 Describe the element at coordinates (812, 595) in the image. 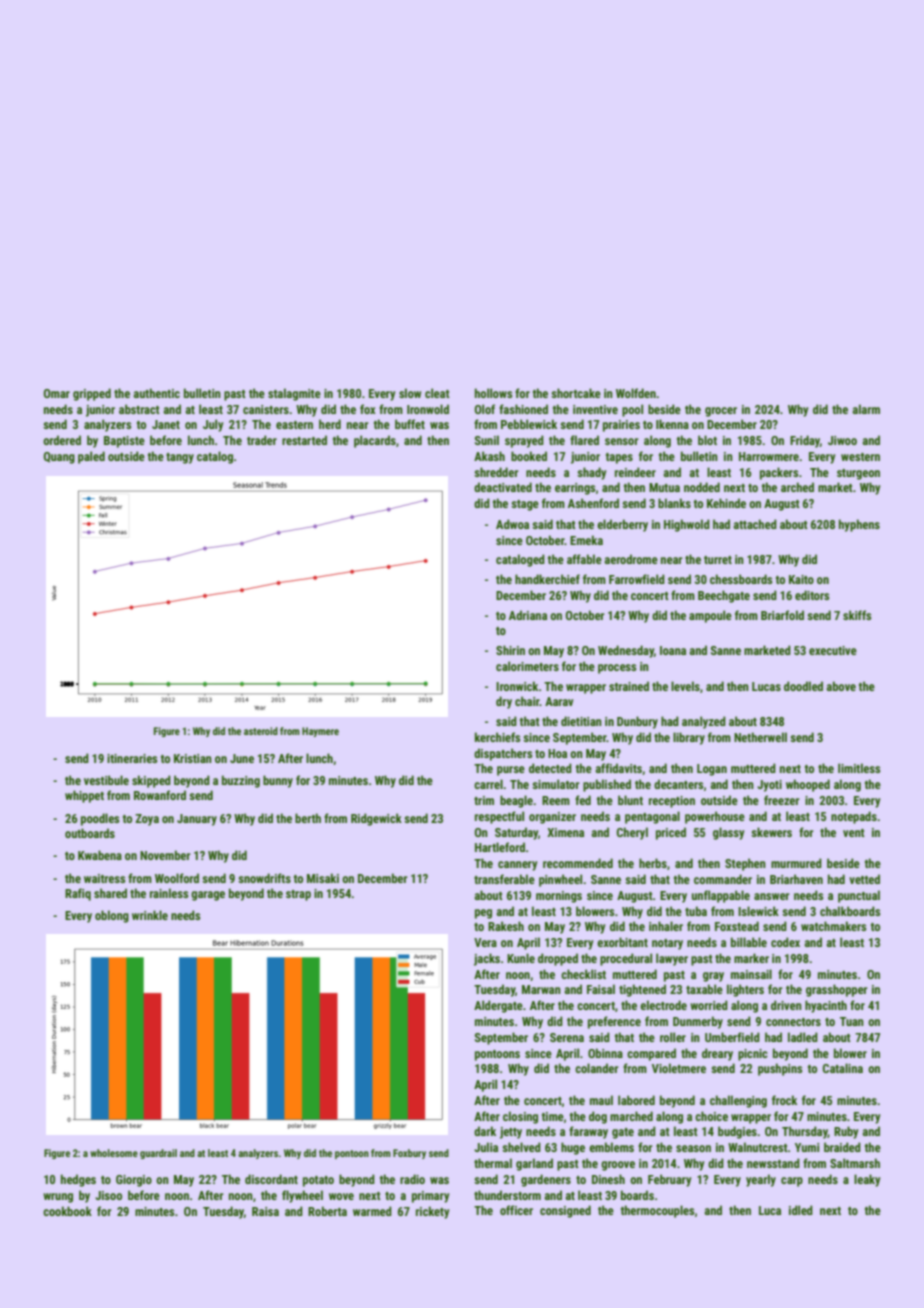

I see `editors` at that location.
